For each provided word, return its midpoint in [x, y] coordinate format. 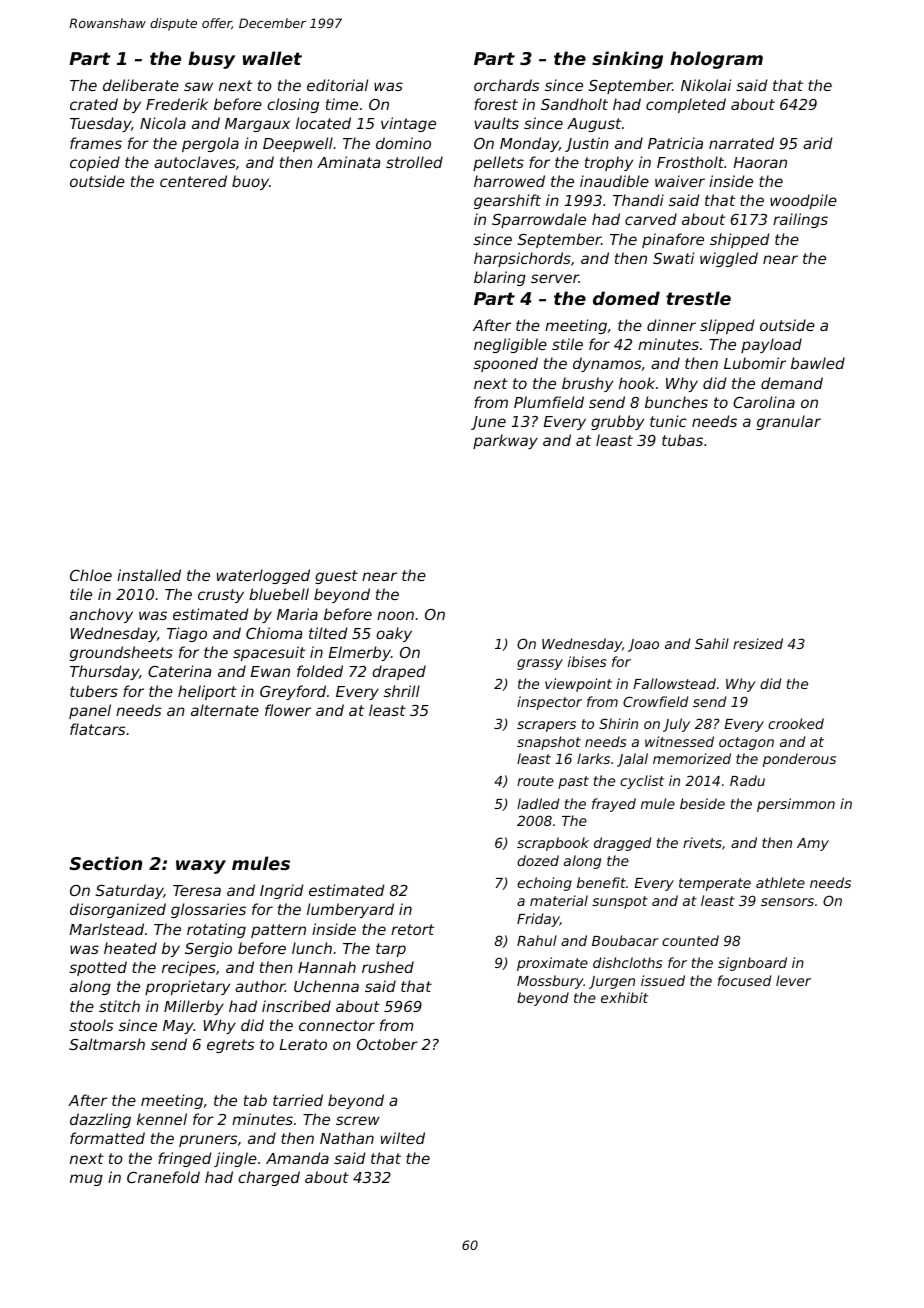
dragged [622, 844]
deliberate [141, 85]
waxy [201, 867]
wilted [403, 1138]
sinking [627, 60]
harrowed [509, 181]
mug [86, 1180]
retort [412, 929]
